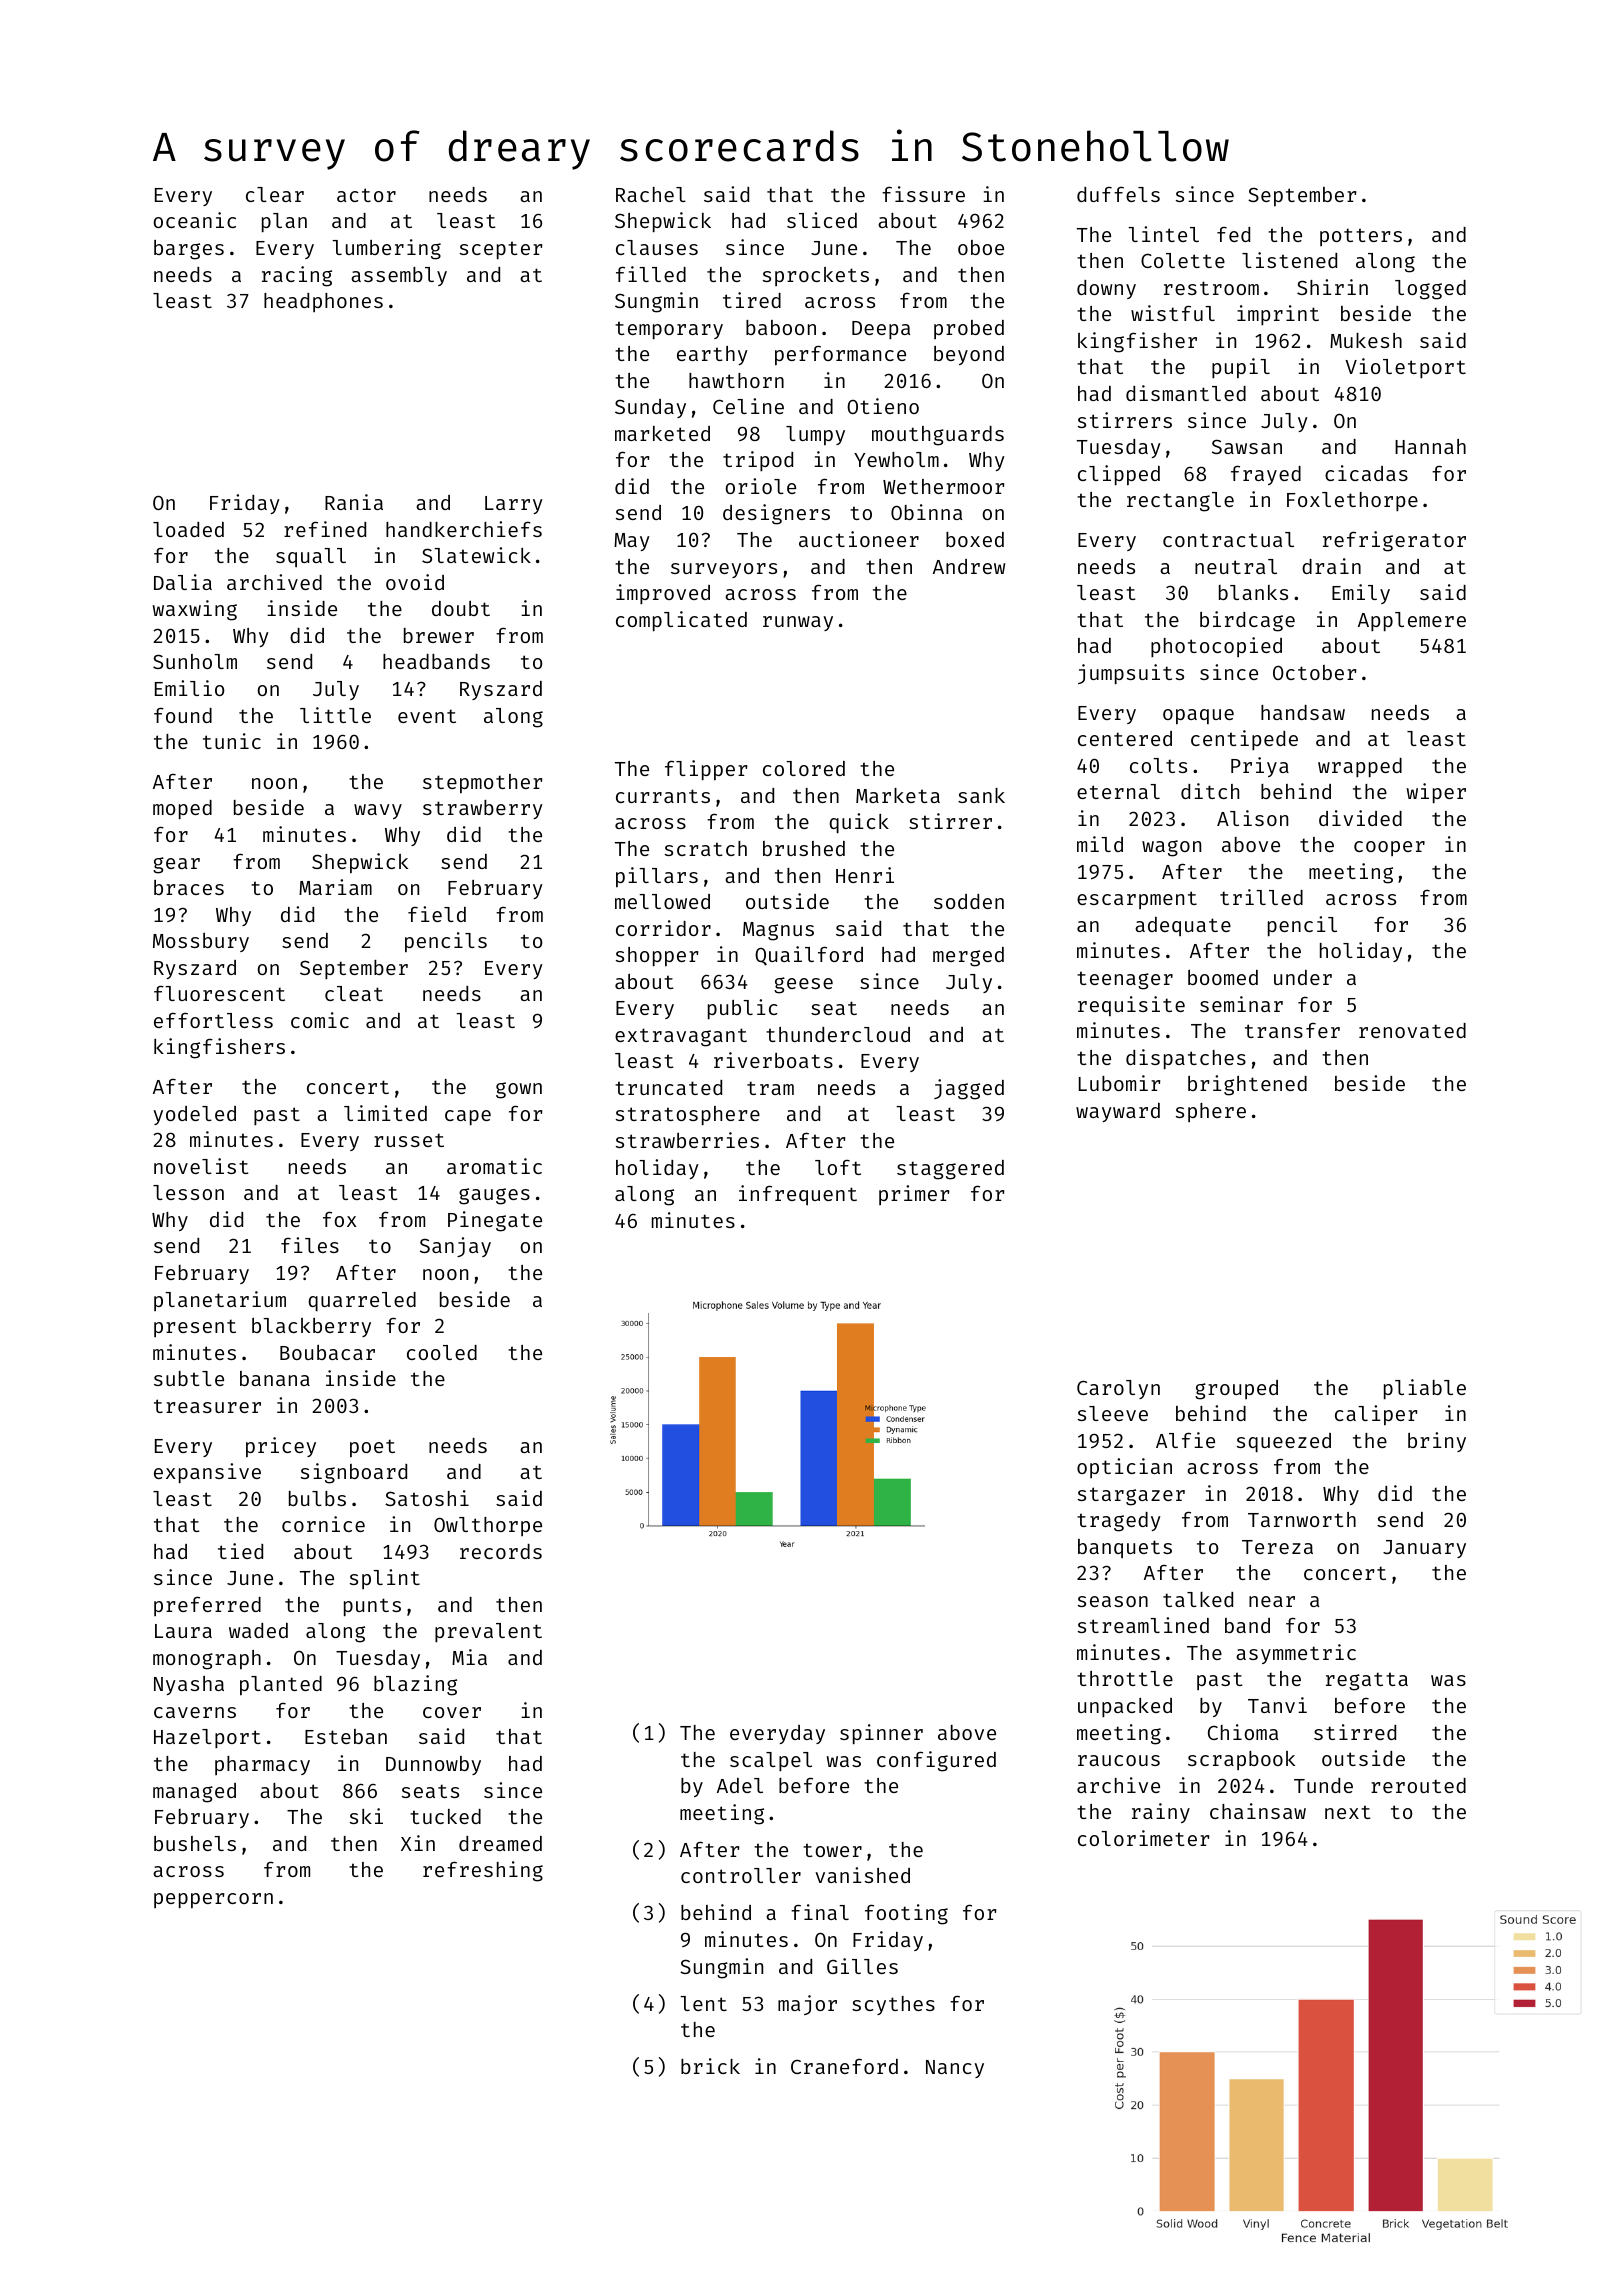  Describe the element at coordinates (461, 608) in the document. I see `doubt` at that location.
